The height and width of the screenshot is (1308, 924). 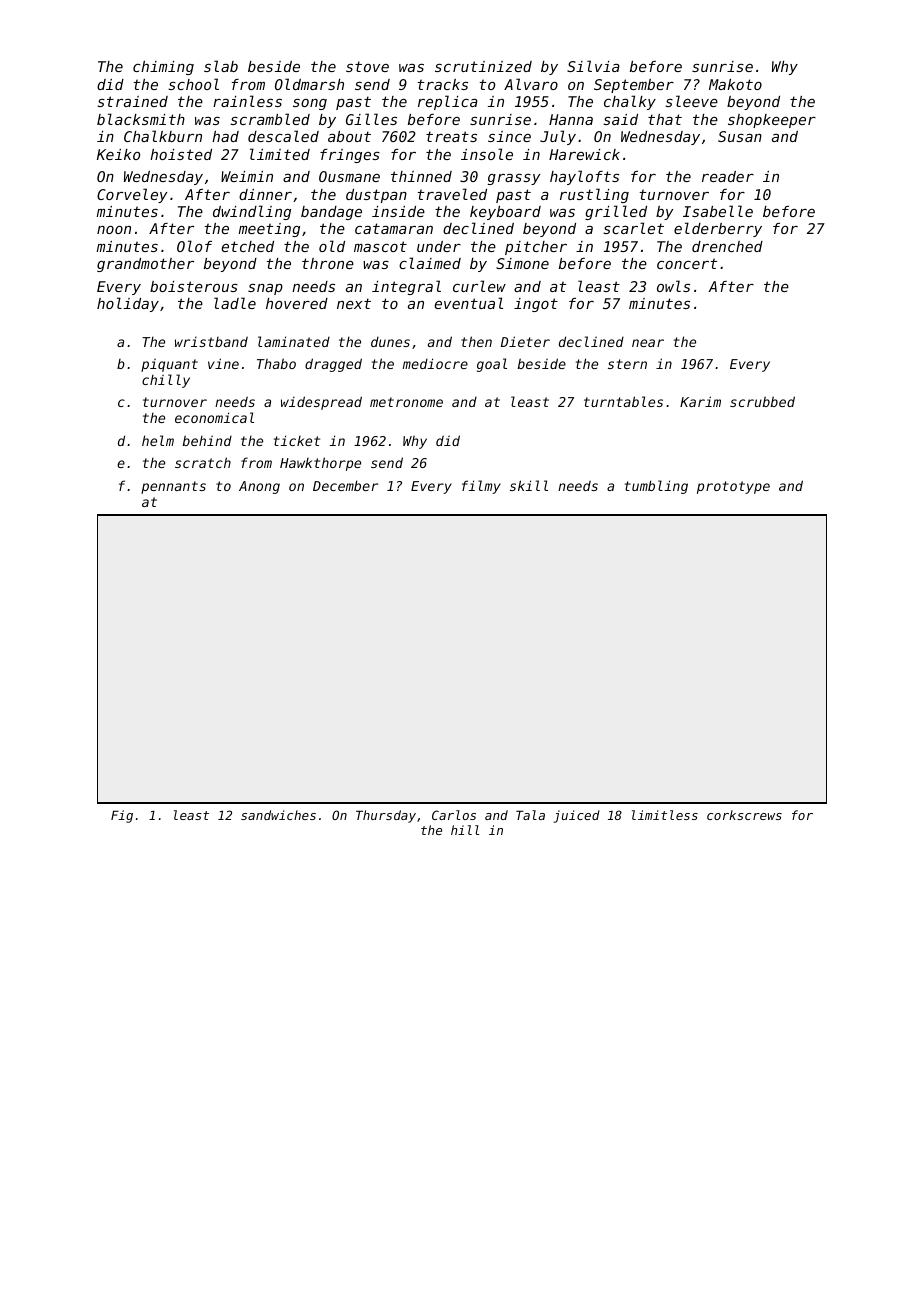 I want to click on sandwiches, so click(x=278, y=815).
